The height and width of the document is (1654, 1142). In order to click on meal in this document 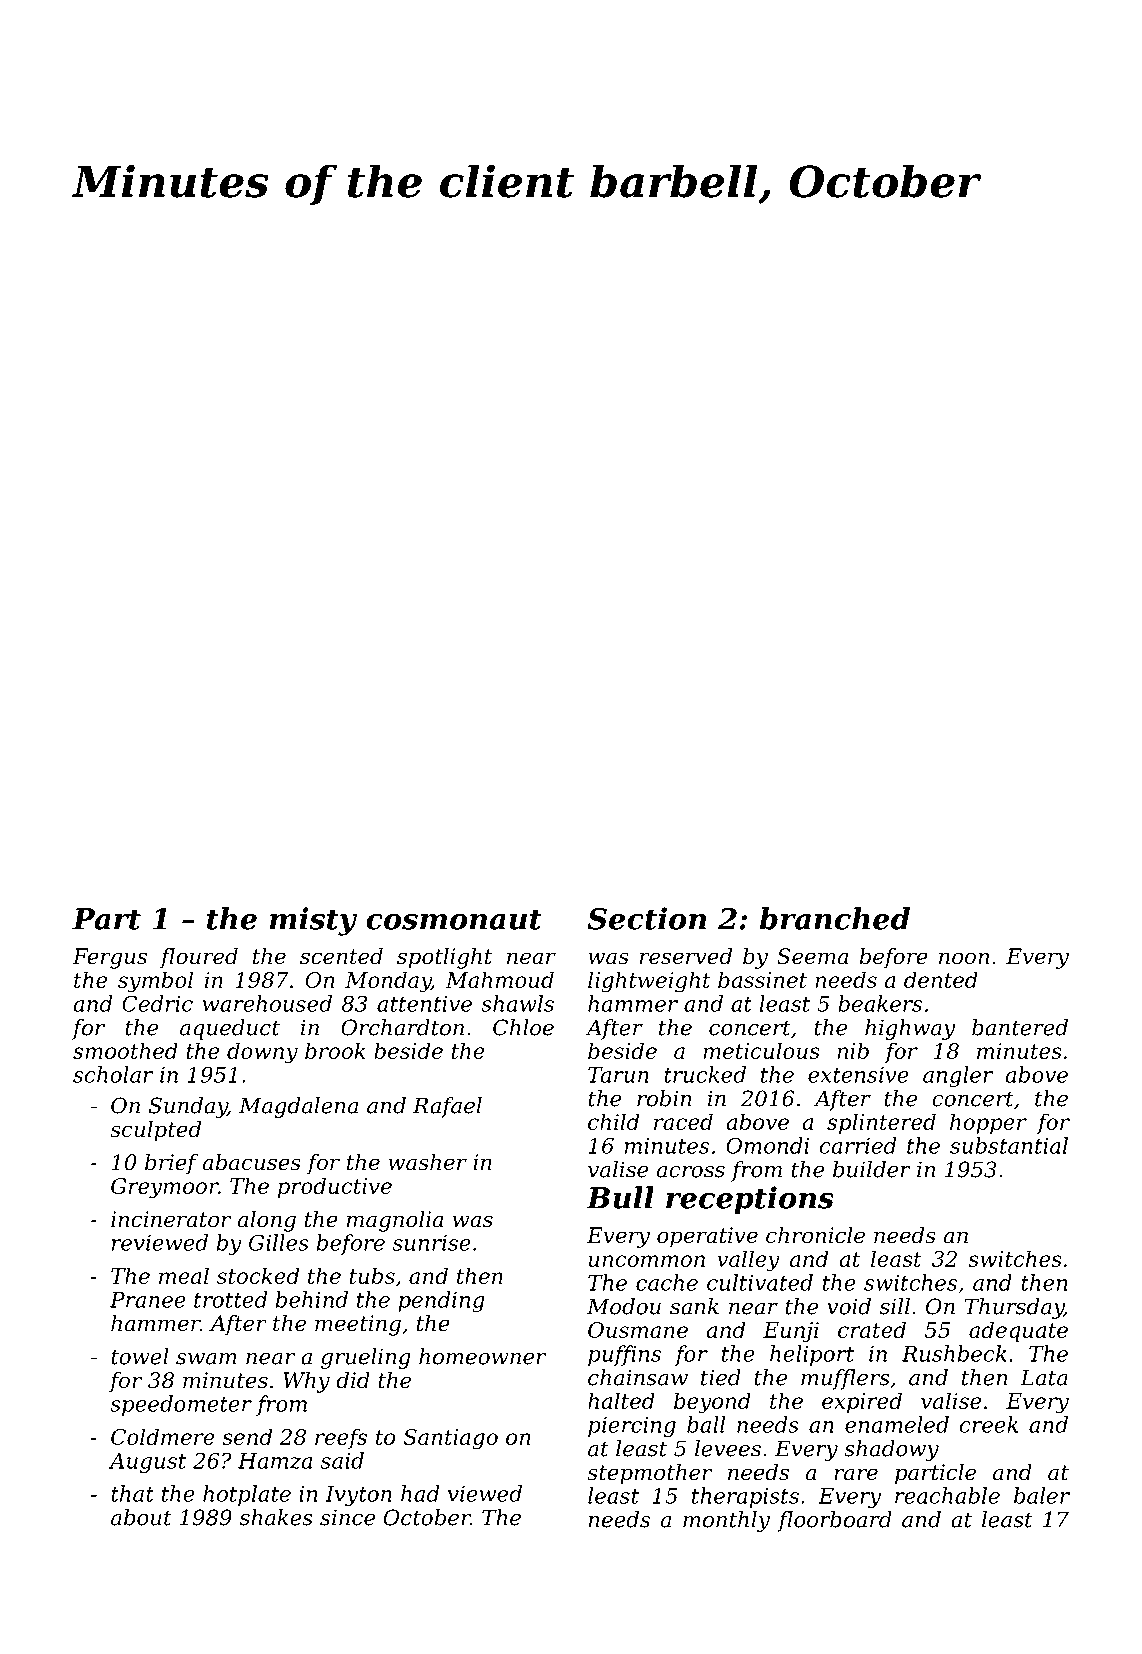, I will do `click(184, 1275)`.
